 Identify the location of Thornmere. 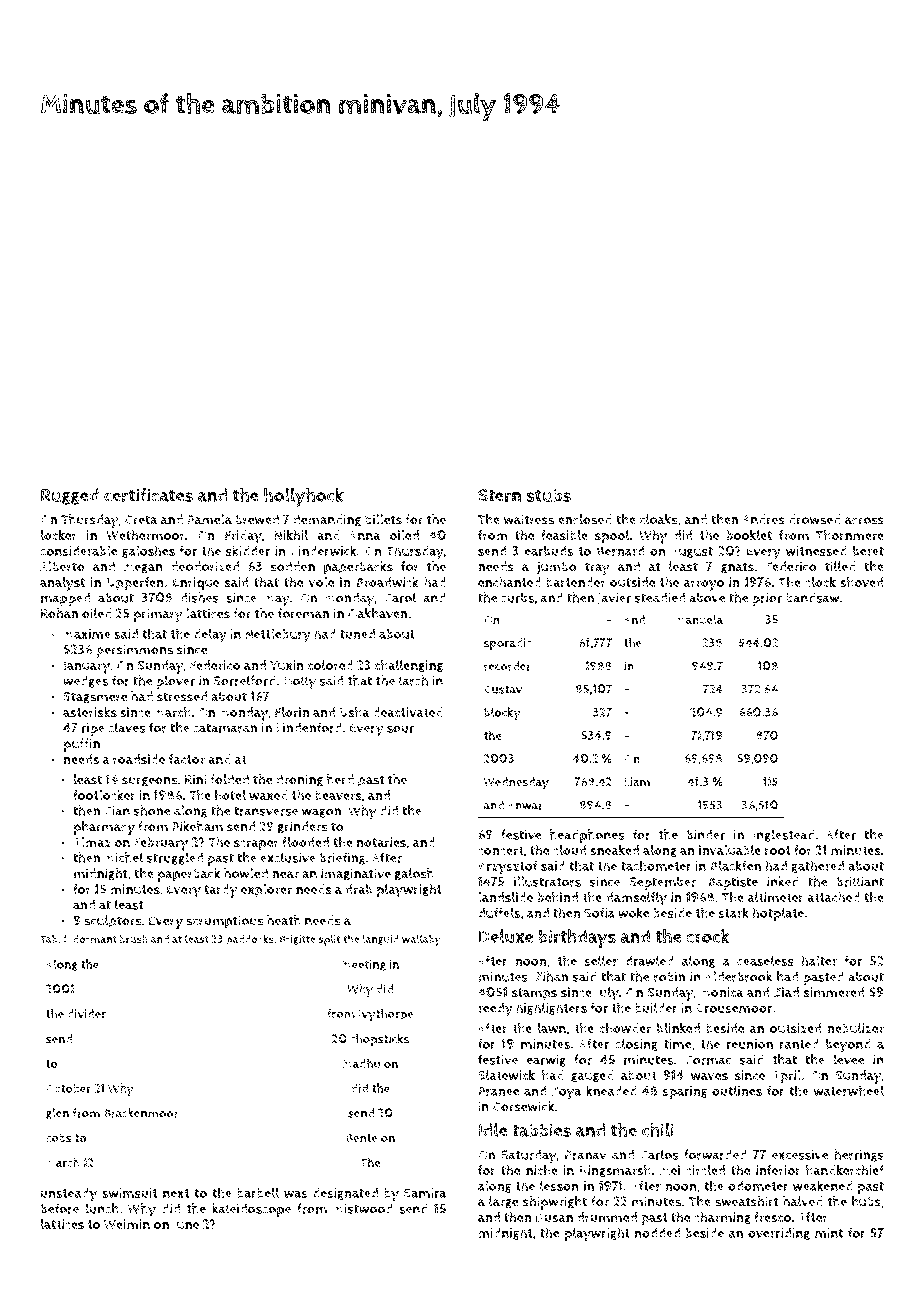
(850, 535).
